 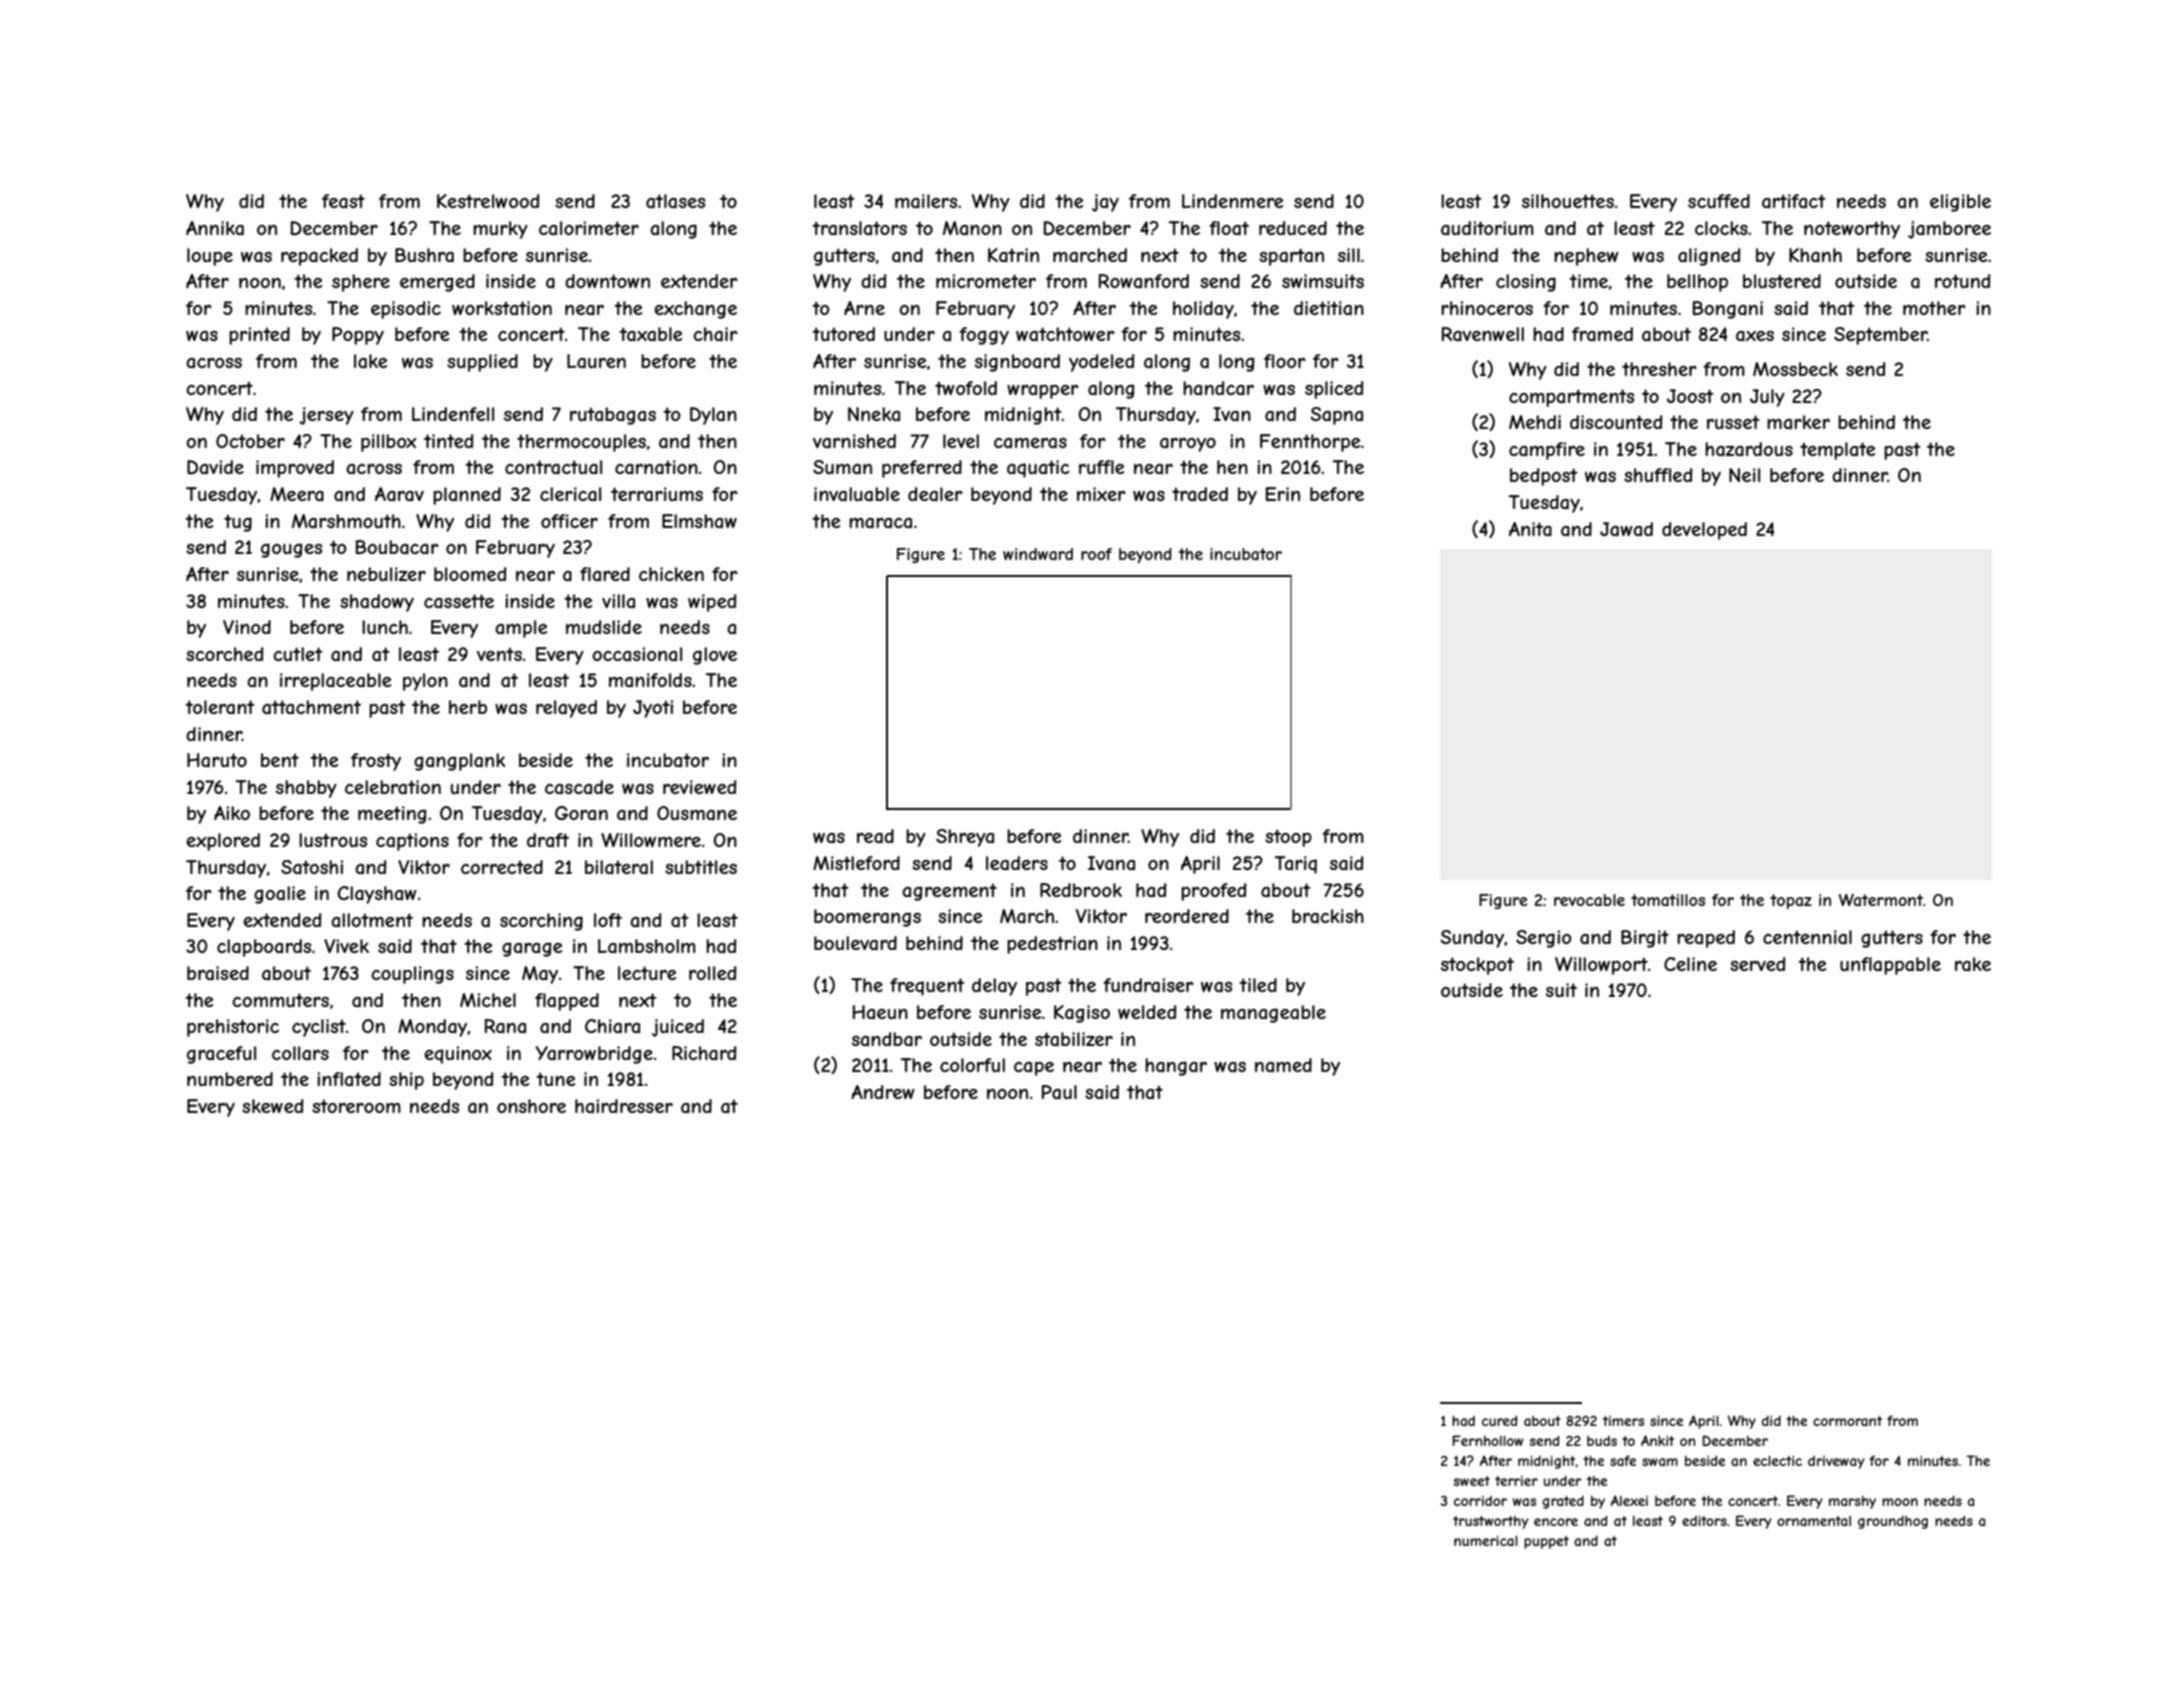 I want to click on tug, so click(x=238, y=523).
